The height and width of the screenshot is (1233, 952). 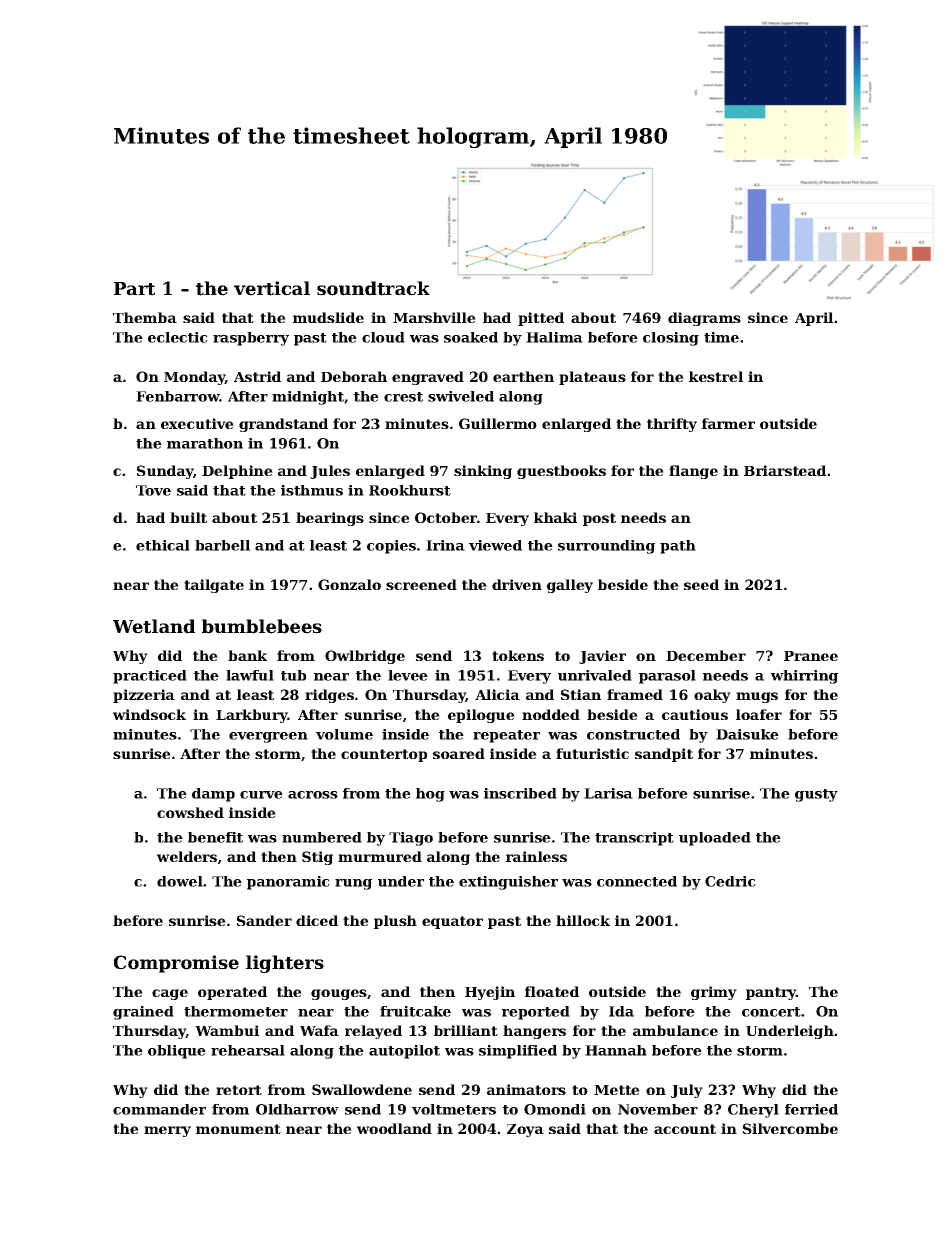 I want to click on Oldharrow, so click(x=297, y=1109).
